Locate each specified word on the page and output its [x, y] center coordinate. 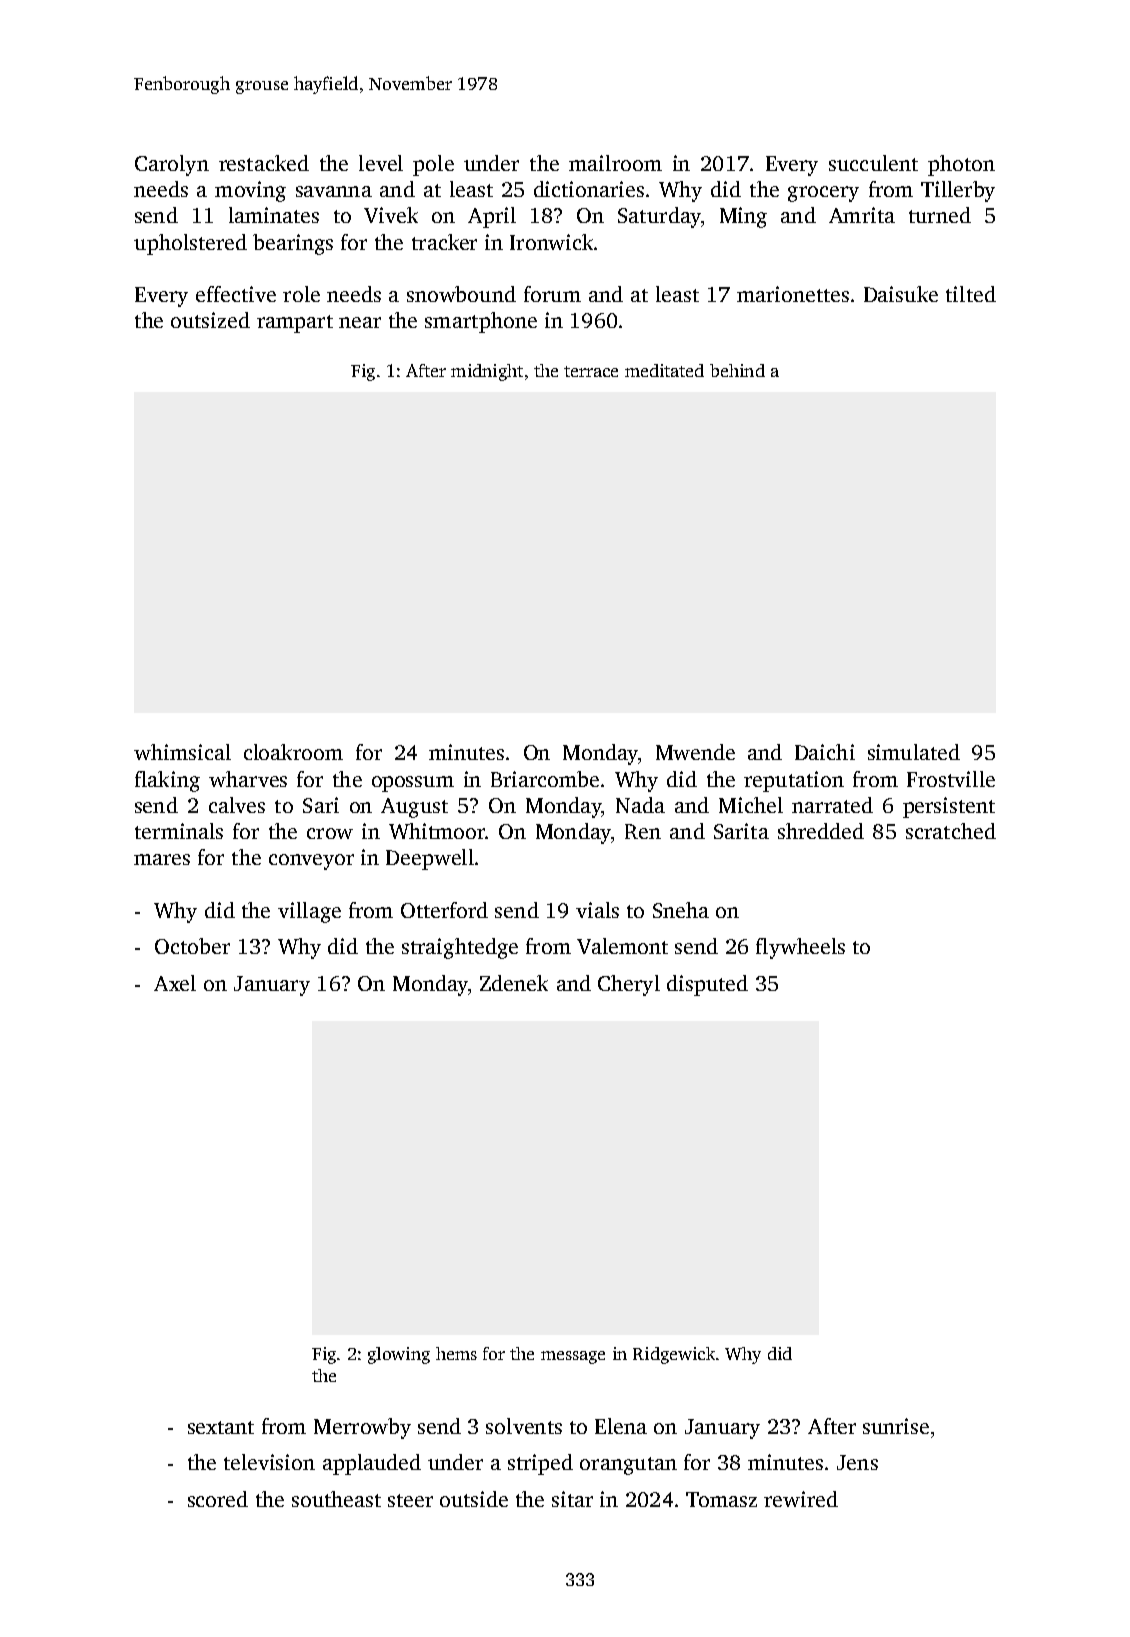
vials [597, 910]
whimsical [182, 752]
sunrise [896, 1426]
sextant [221, 1427]
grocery [823, 194]
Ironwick [551, 242]
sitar [572, 1499]
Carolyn [172, 165]
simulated [914, 752]
